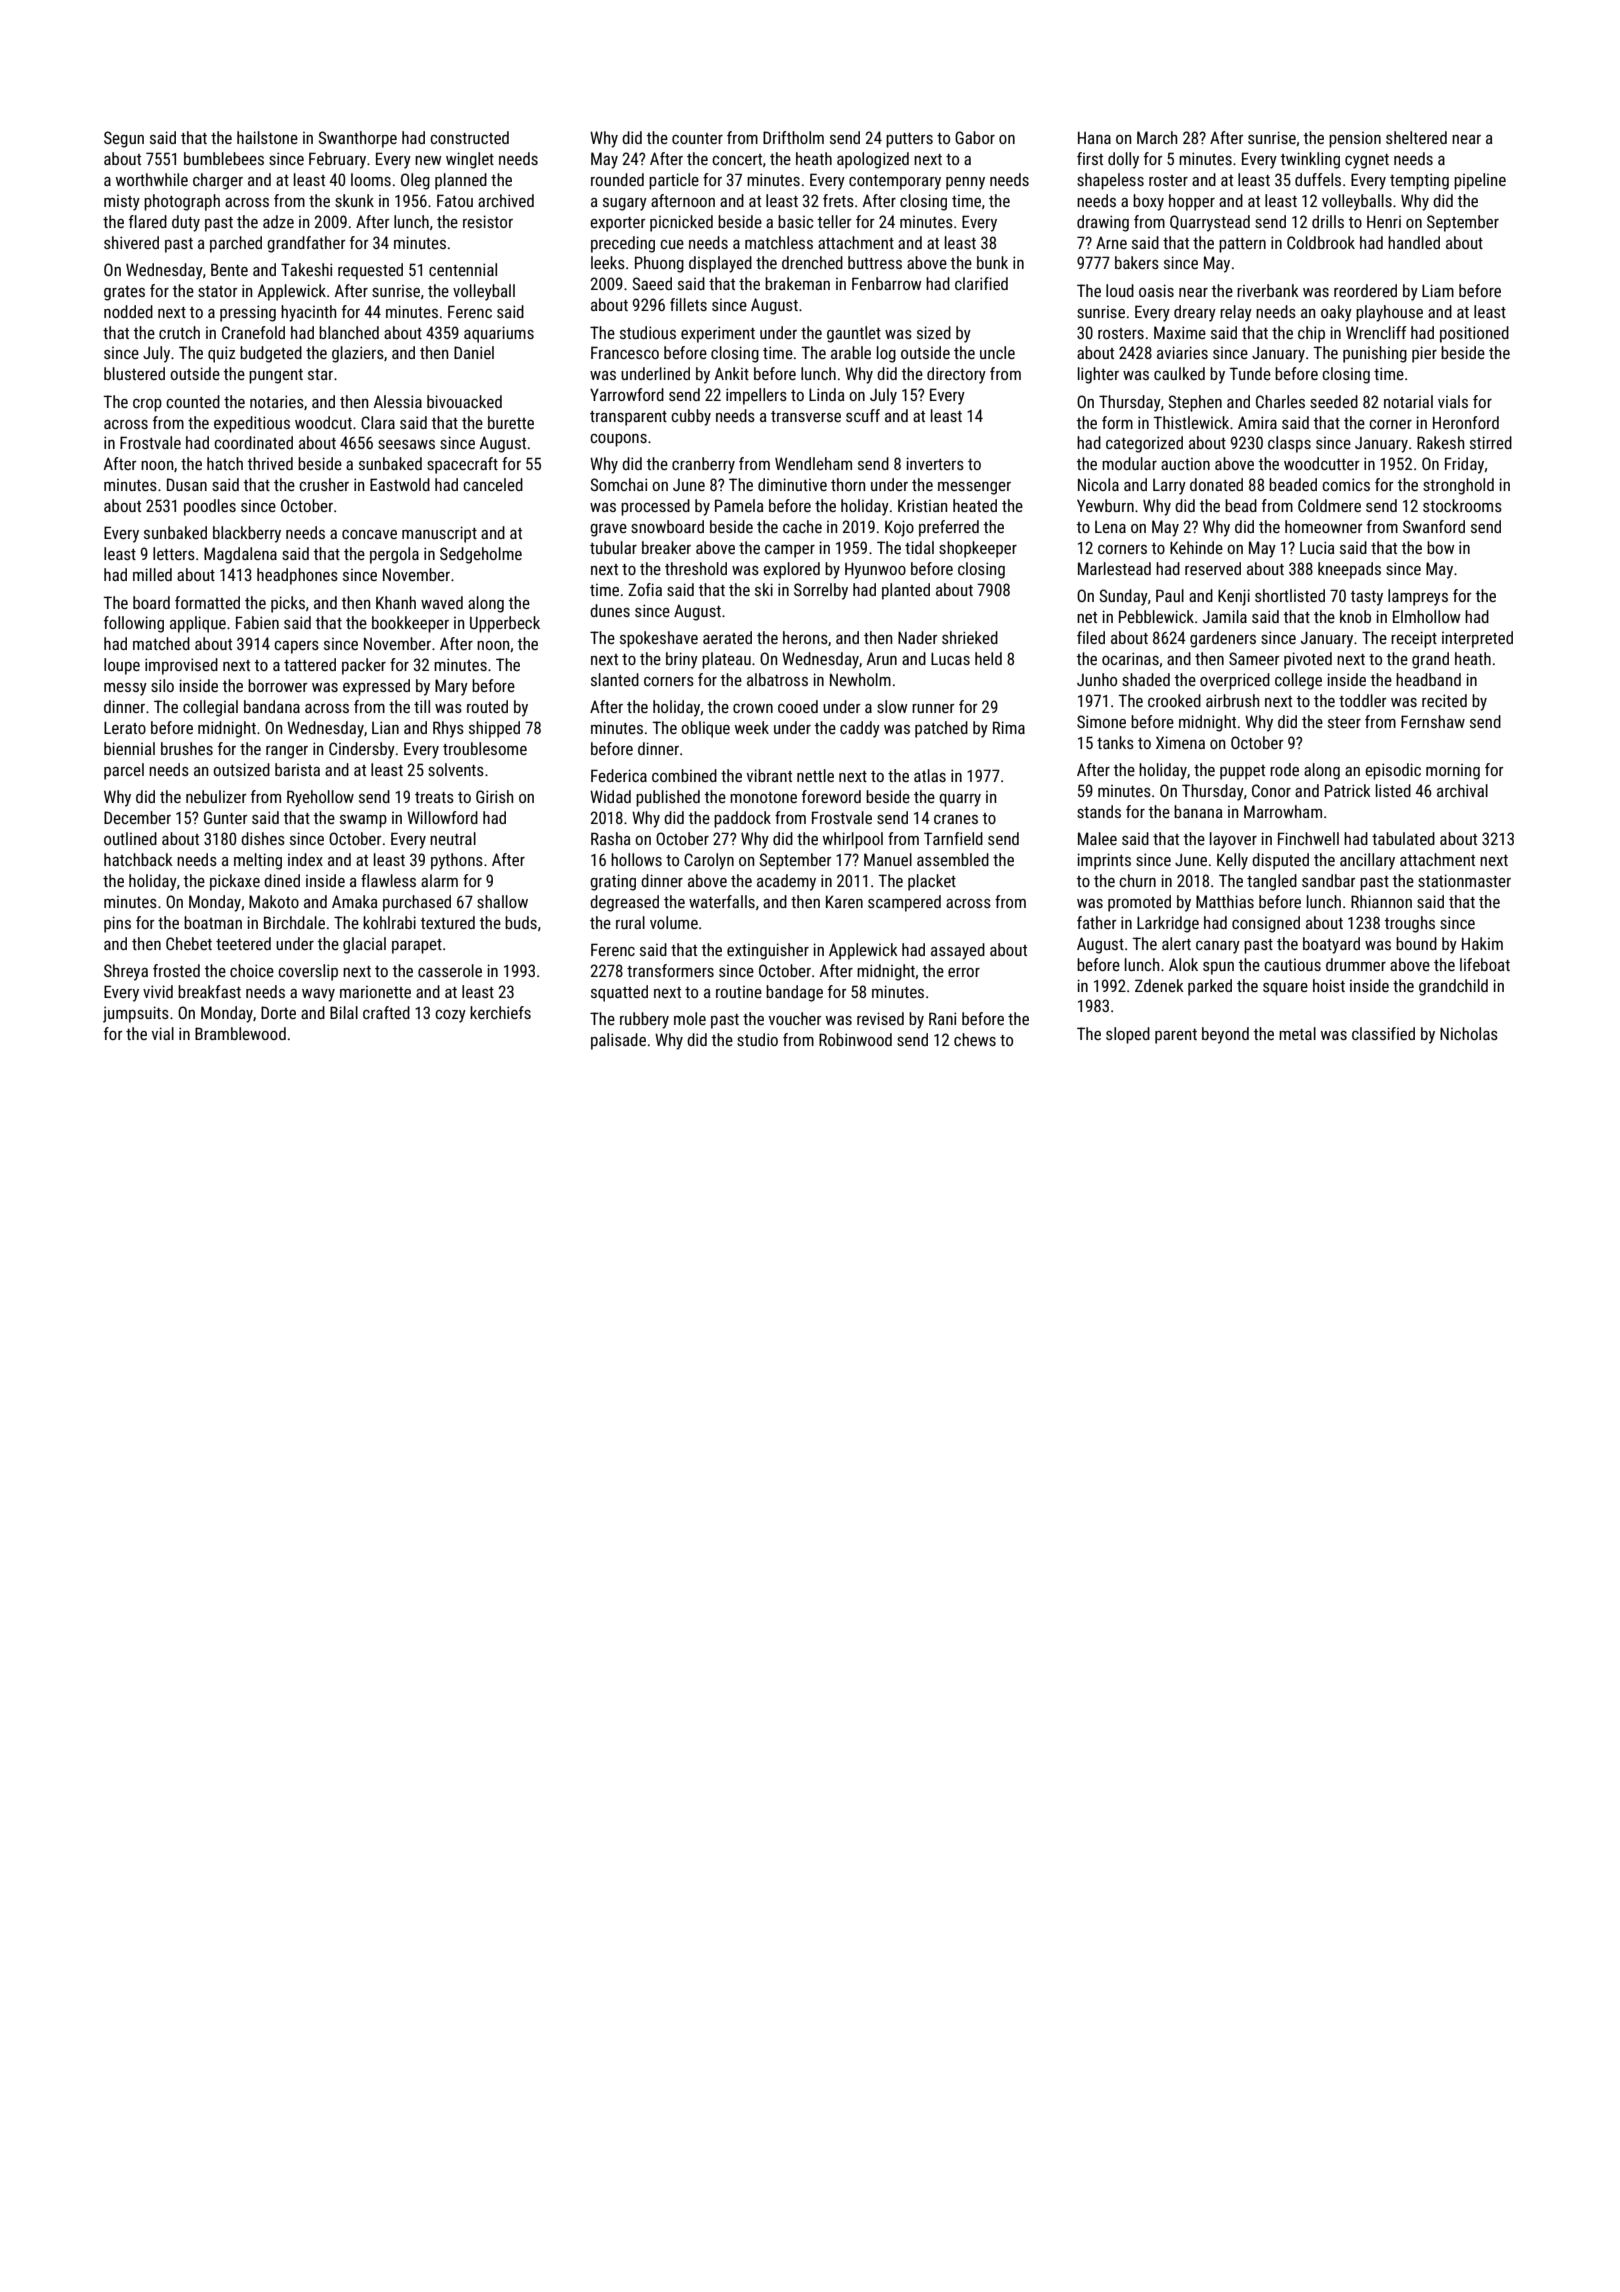 The height and width of the document is (2292, 1620). What do you see at coordinates (147, 405) in the document?
I see `crop` at bounding box center [147, 405].
